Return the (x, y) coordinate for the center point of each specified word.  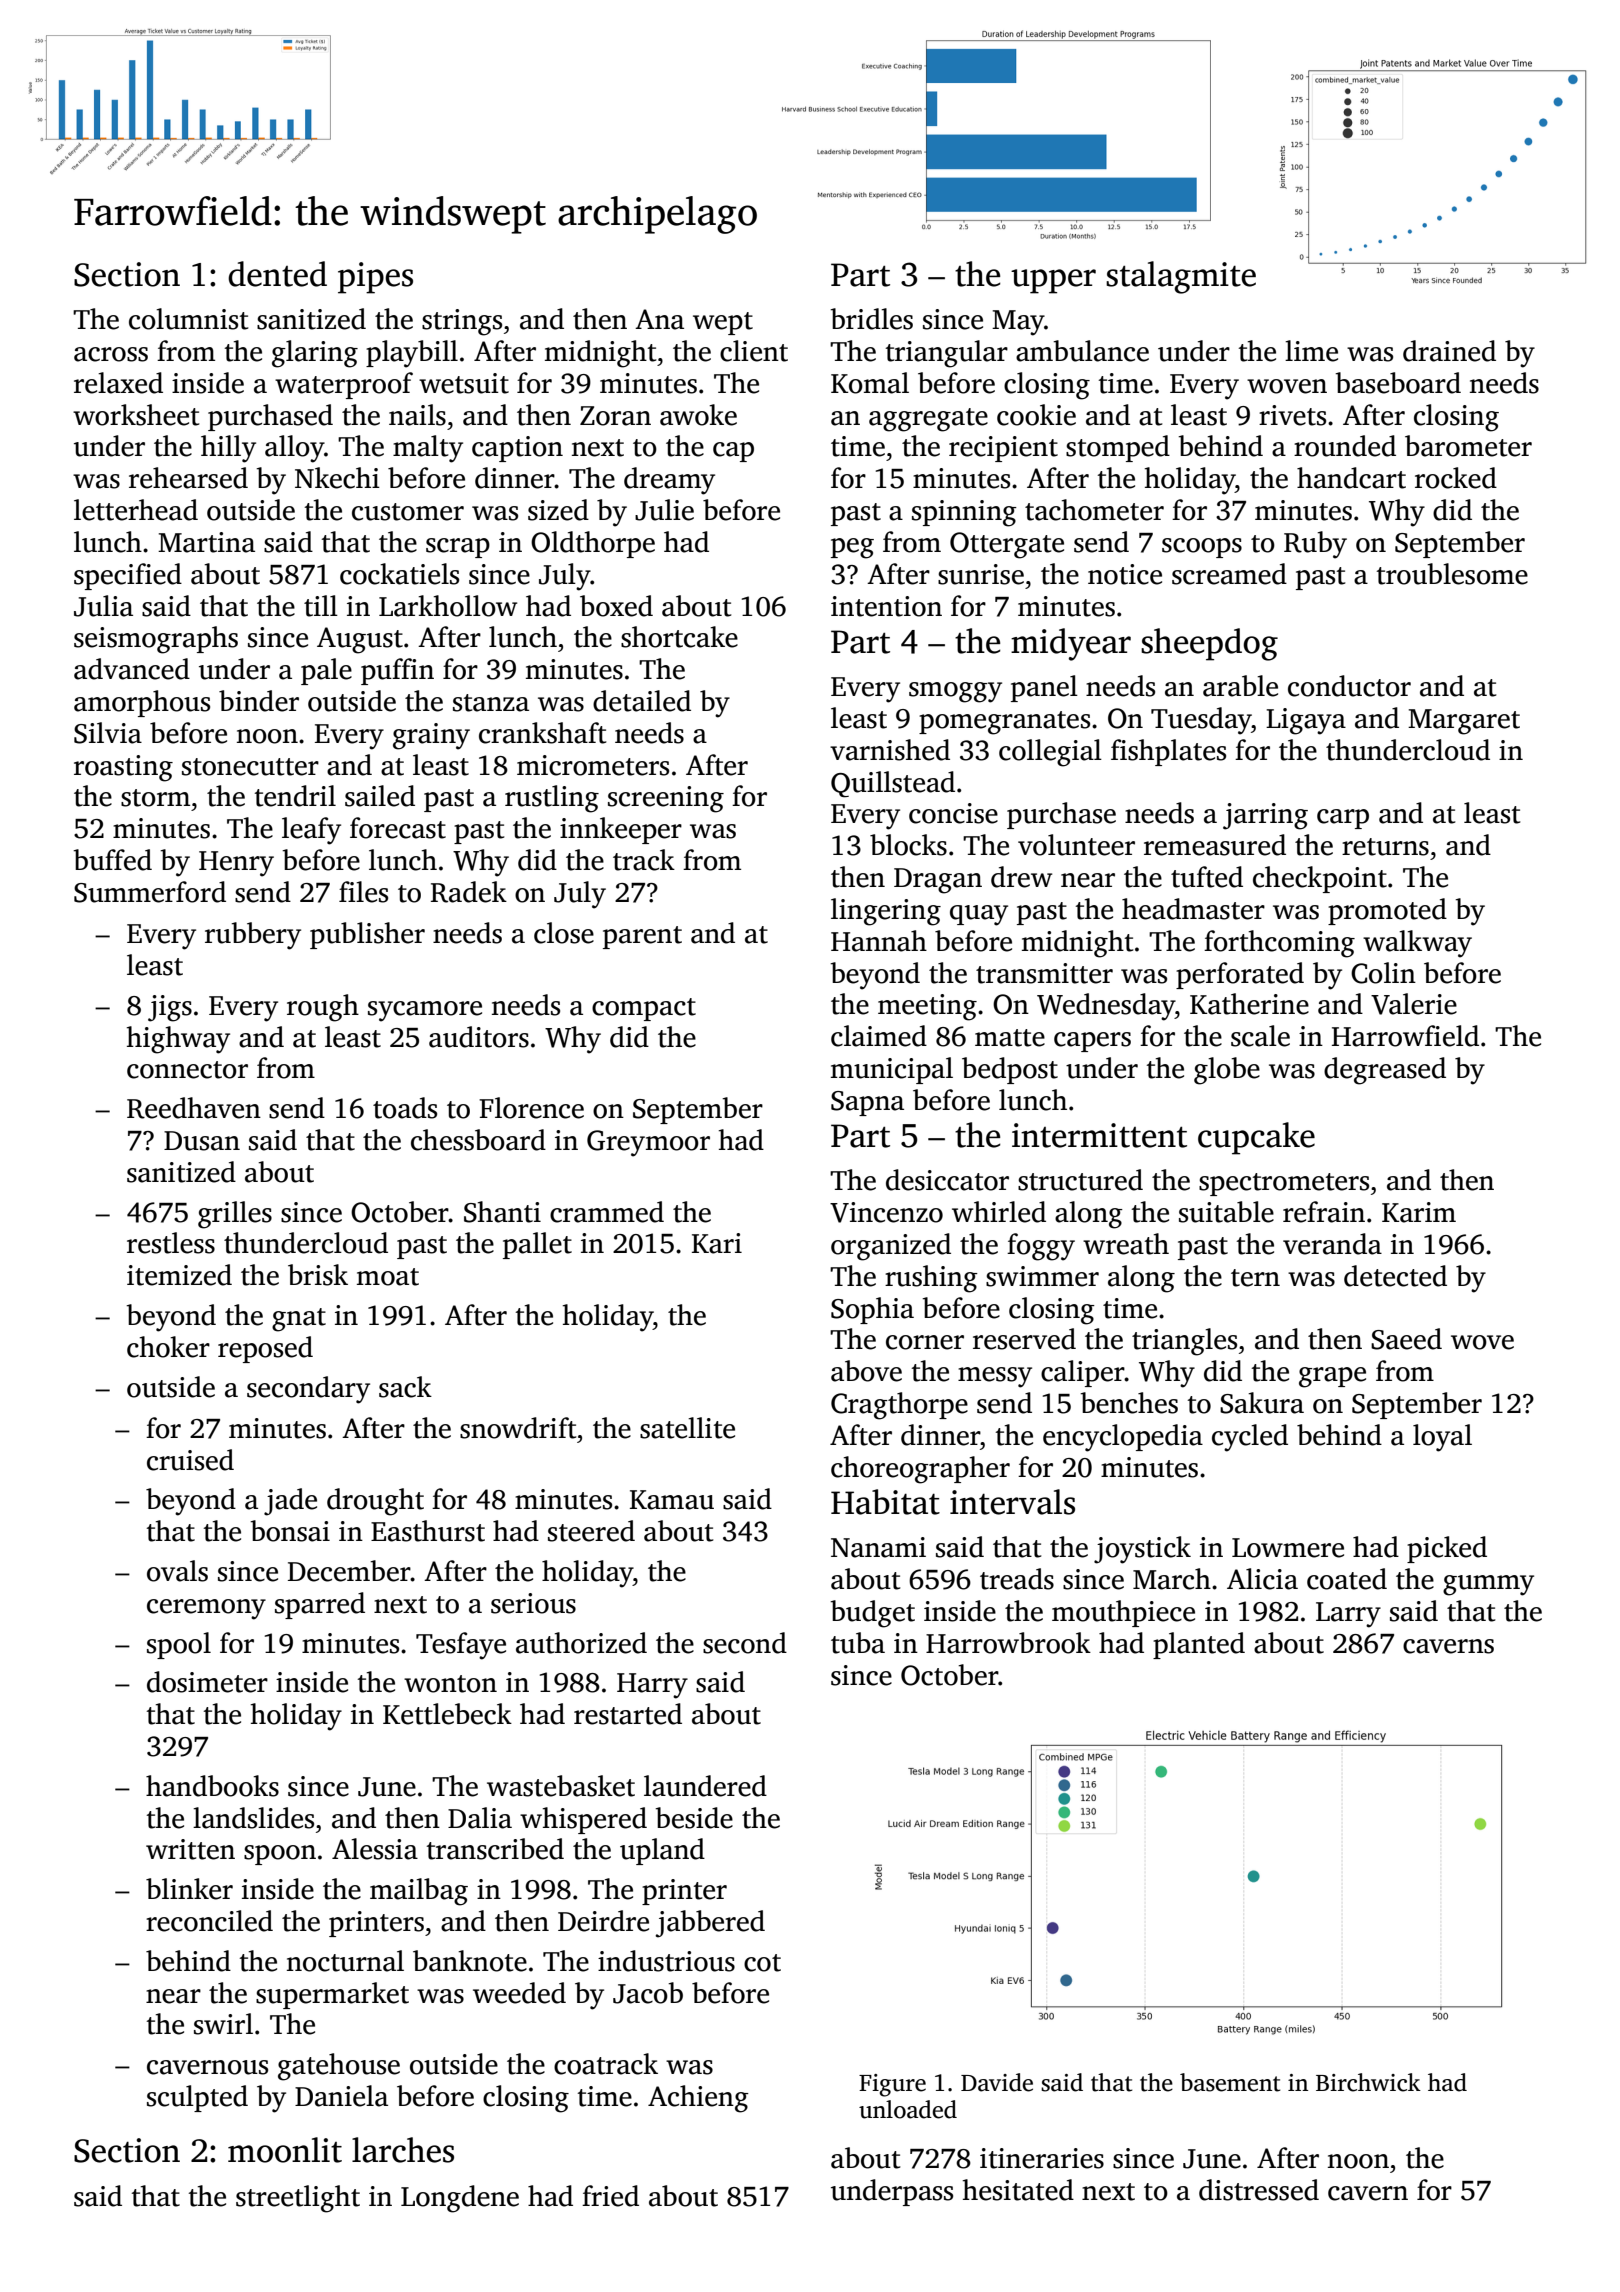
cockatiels (399, 574)
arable (1240, 686)
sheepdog (1209, 644)
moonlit (285, 2150)
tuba (858, 1643)
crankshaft (542, 733)
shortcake (679, 637)
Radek (469, 892)
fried (610, 2196)
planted (1199, 1645)
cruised (190, 1460)
